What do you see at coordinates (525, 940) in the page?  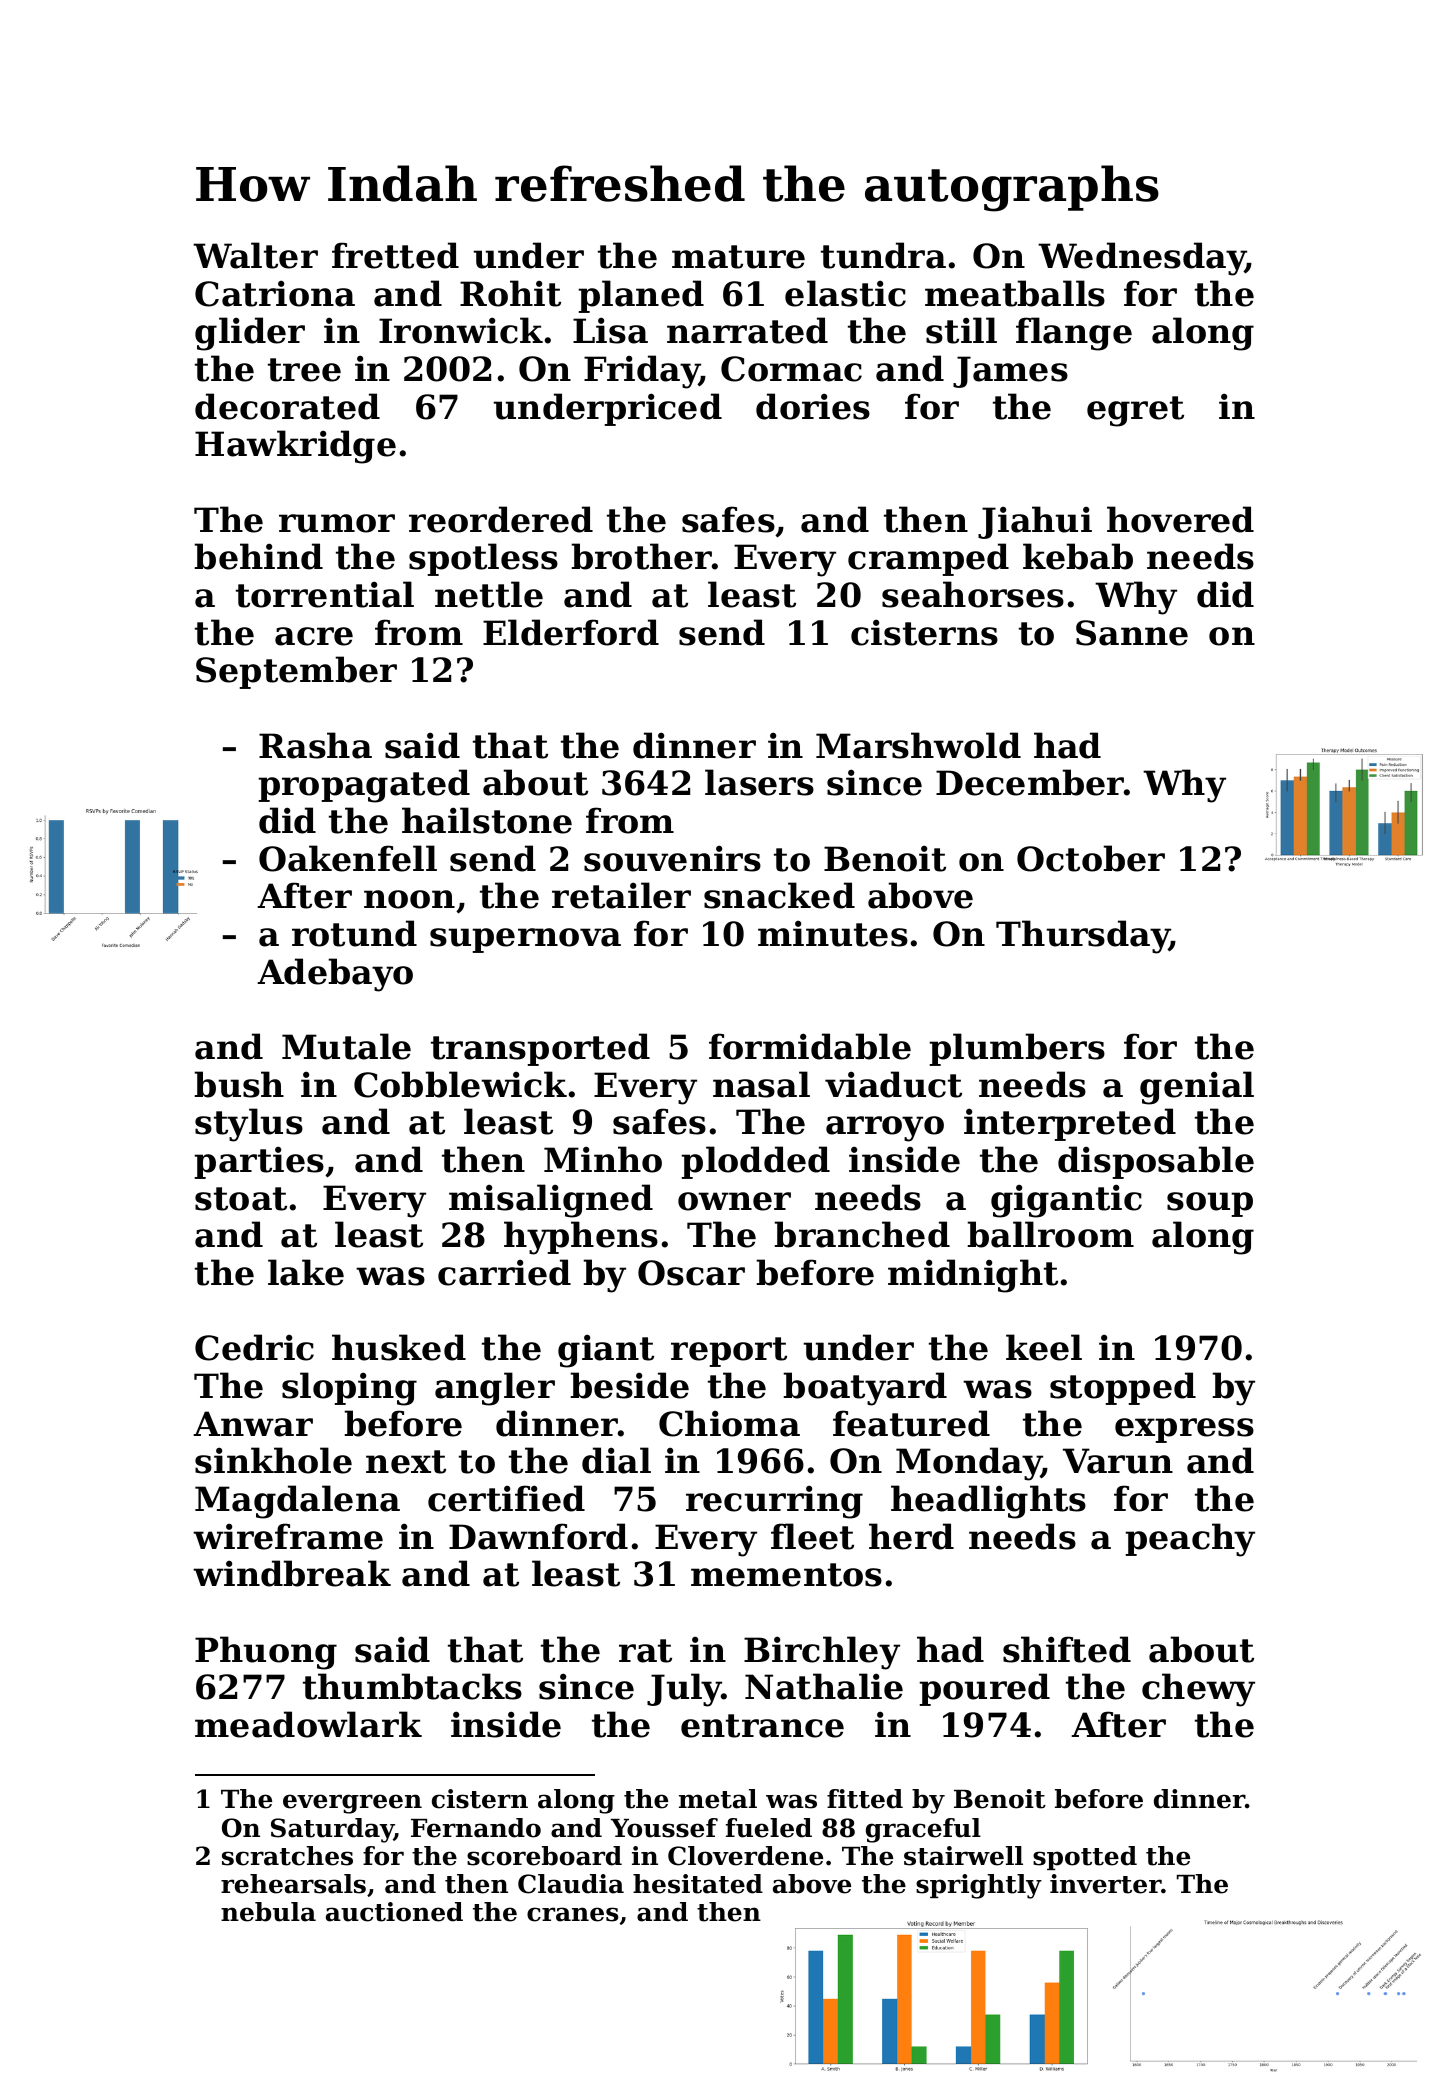 I see `supernova` at bounding box center [525, 940].
